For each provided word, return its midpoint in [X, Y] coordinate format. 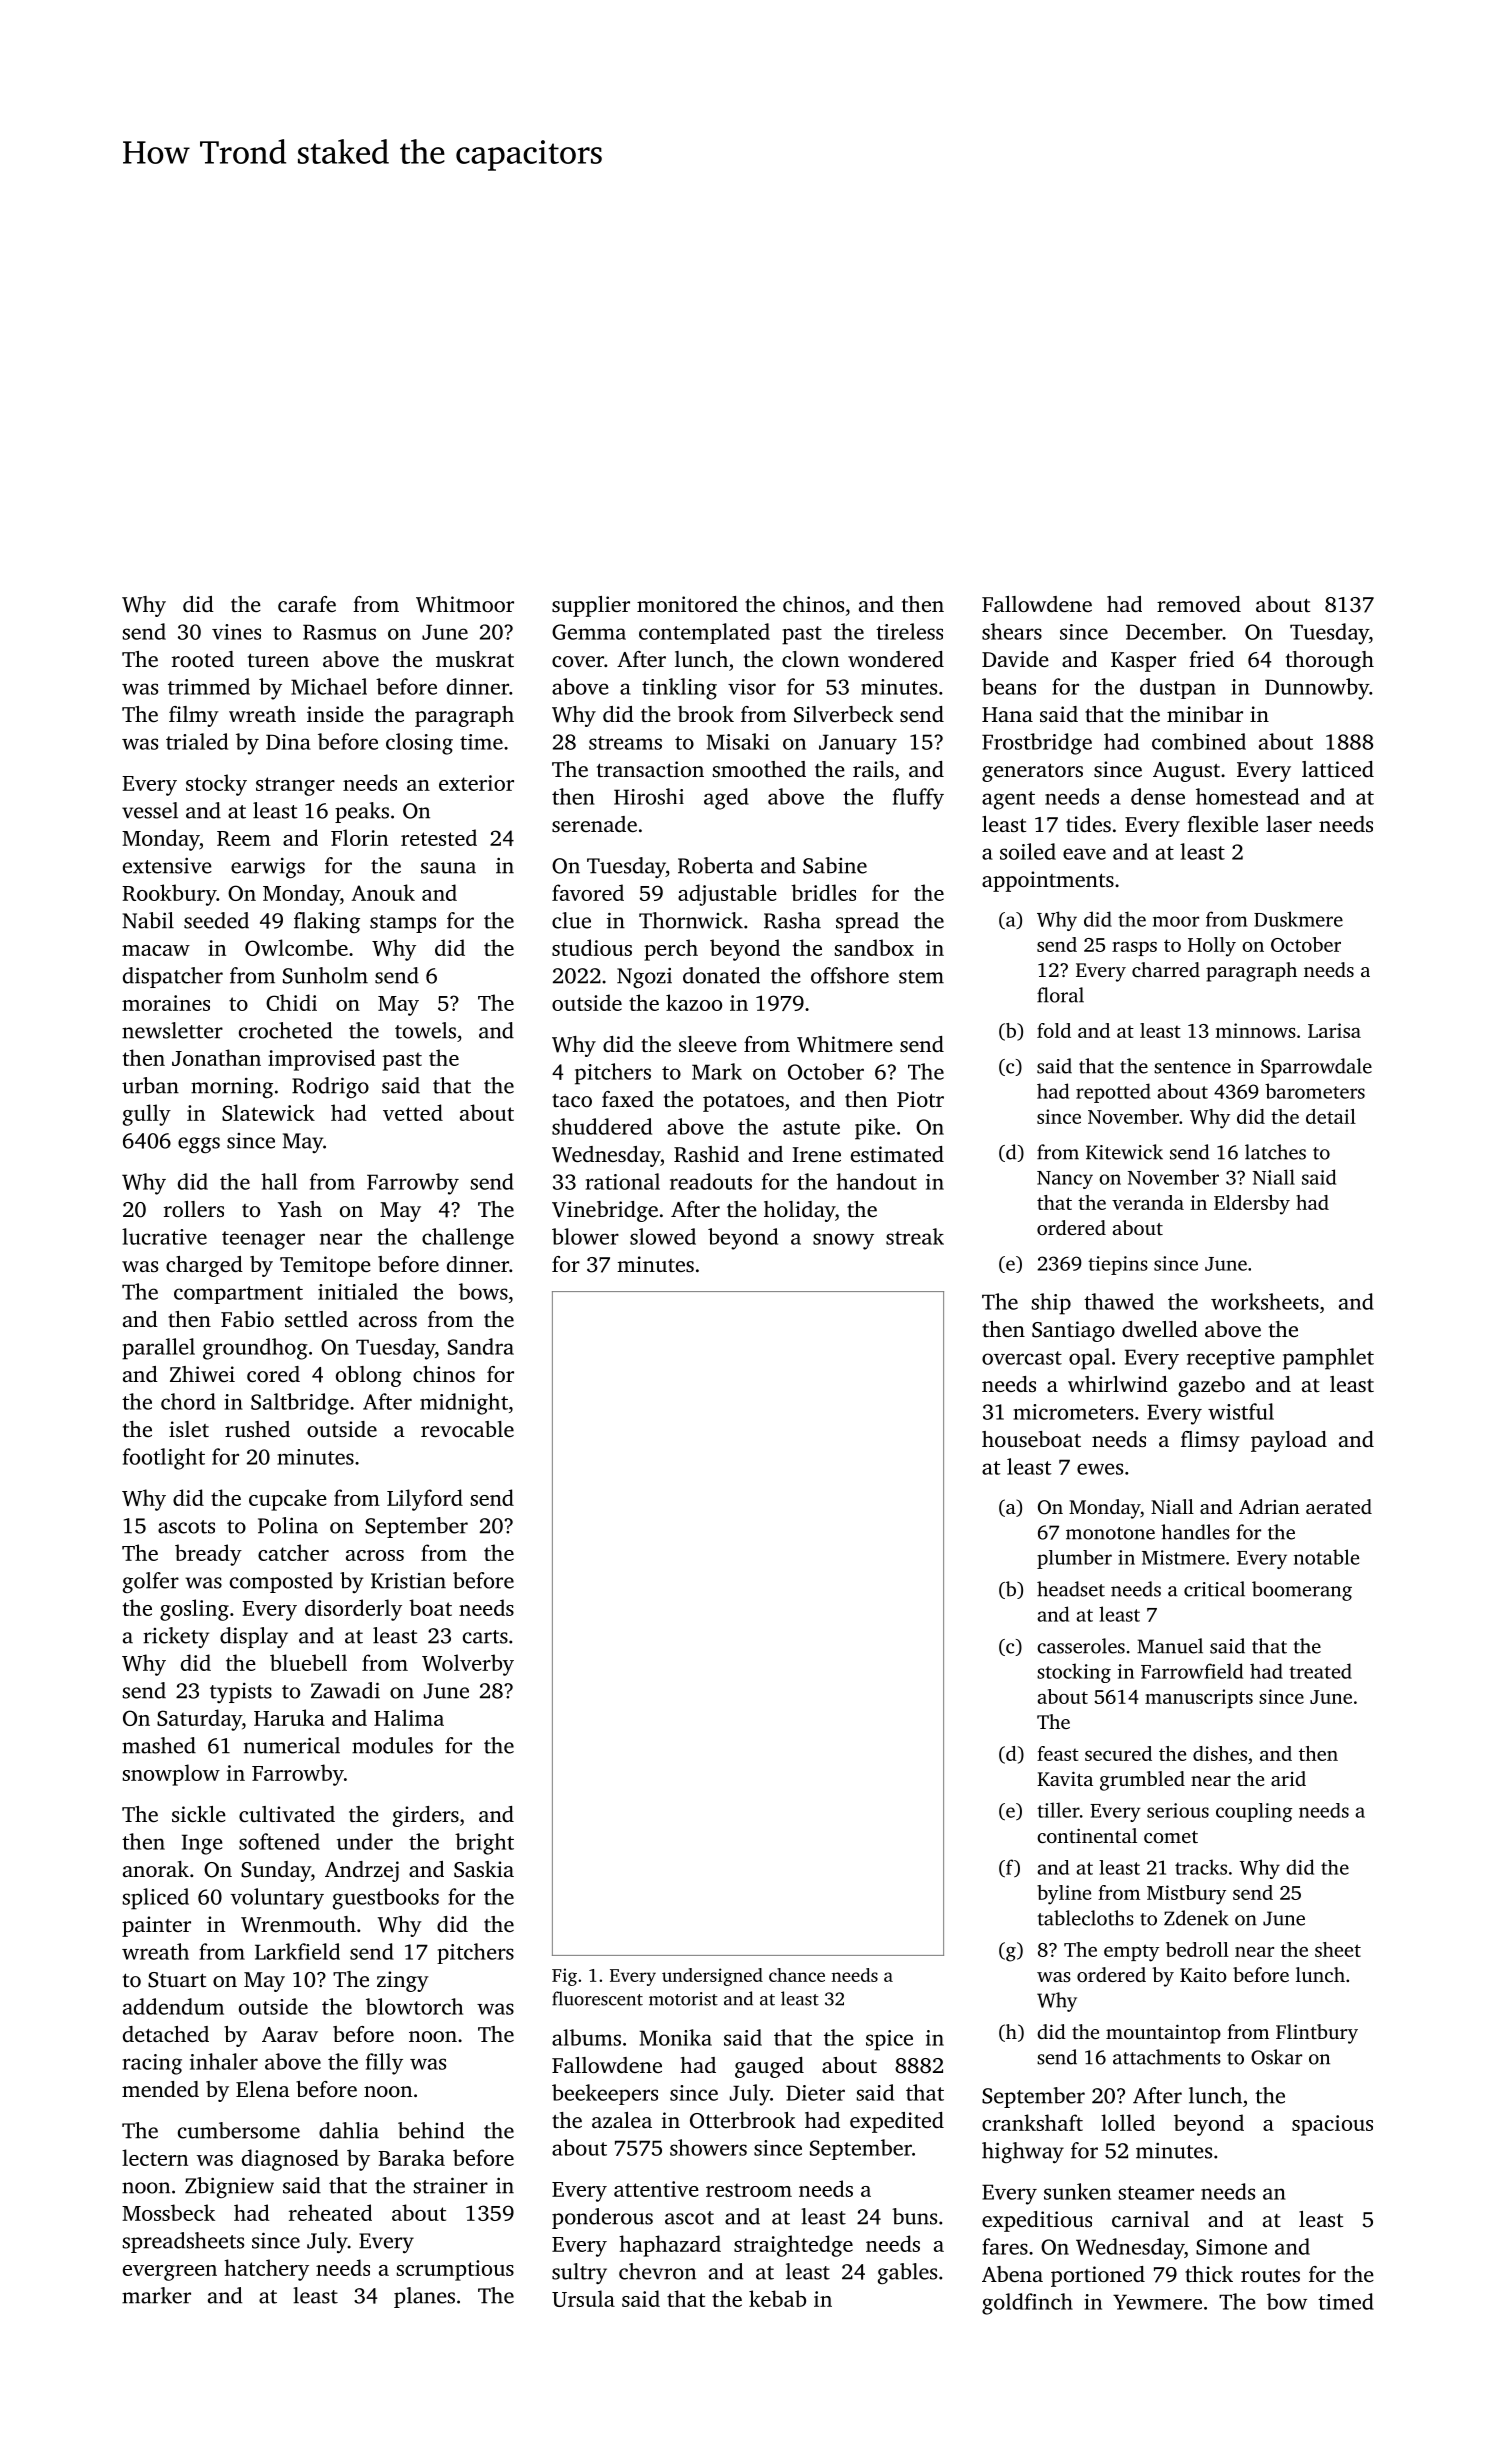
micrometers [1073, 1412]
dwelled [1160, 1329]
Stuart [177, 1980]
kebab [777, 2298]
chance [797, 1975]
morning [232, 1088]
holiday [799, 1211]
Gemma [589, 632]
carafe [307, 604]
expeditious [1037, 2221]
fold [1054, 1030]
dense [1158, 796]
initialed [358, 1291]
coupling [1254, 1812]
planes [424, 2297]
